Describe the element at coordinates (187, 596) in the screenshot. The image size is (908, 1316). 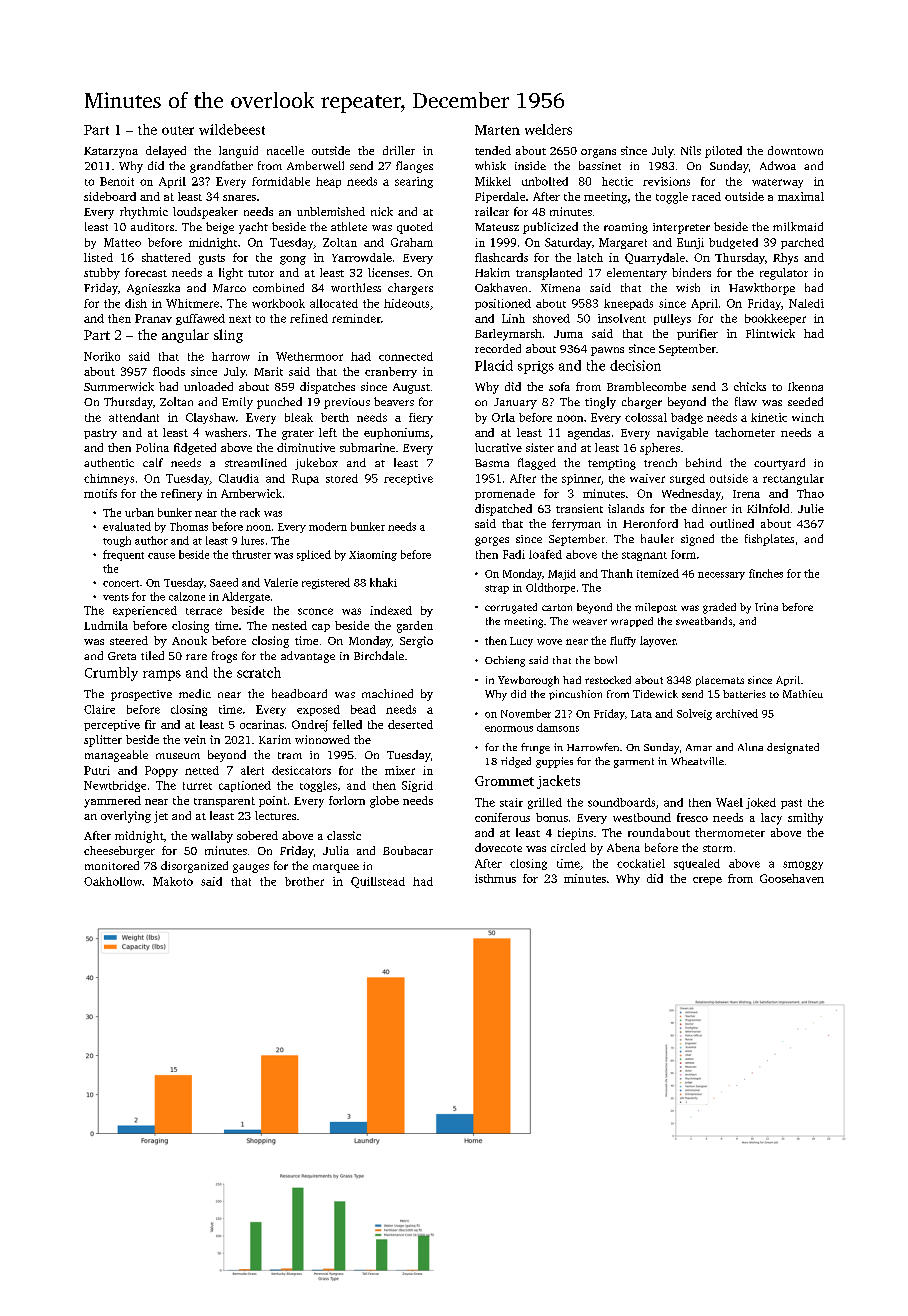
I see `calzone` at that location.
